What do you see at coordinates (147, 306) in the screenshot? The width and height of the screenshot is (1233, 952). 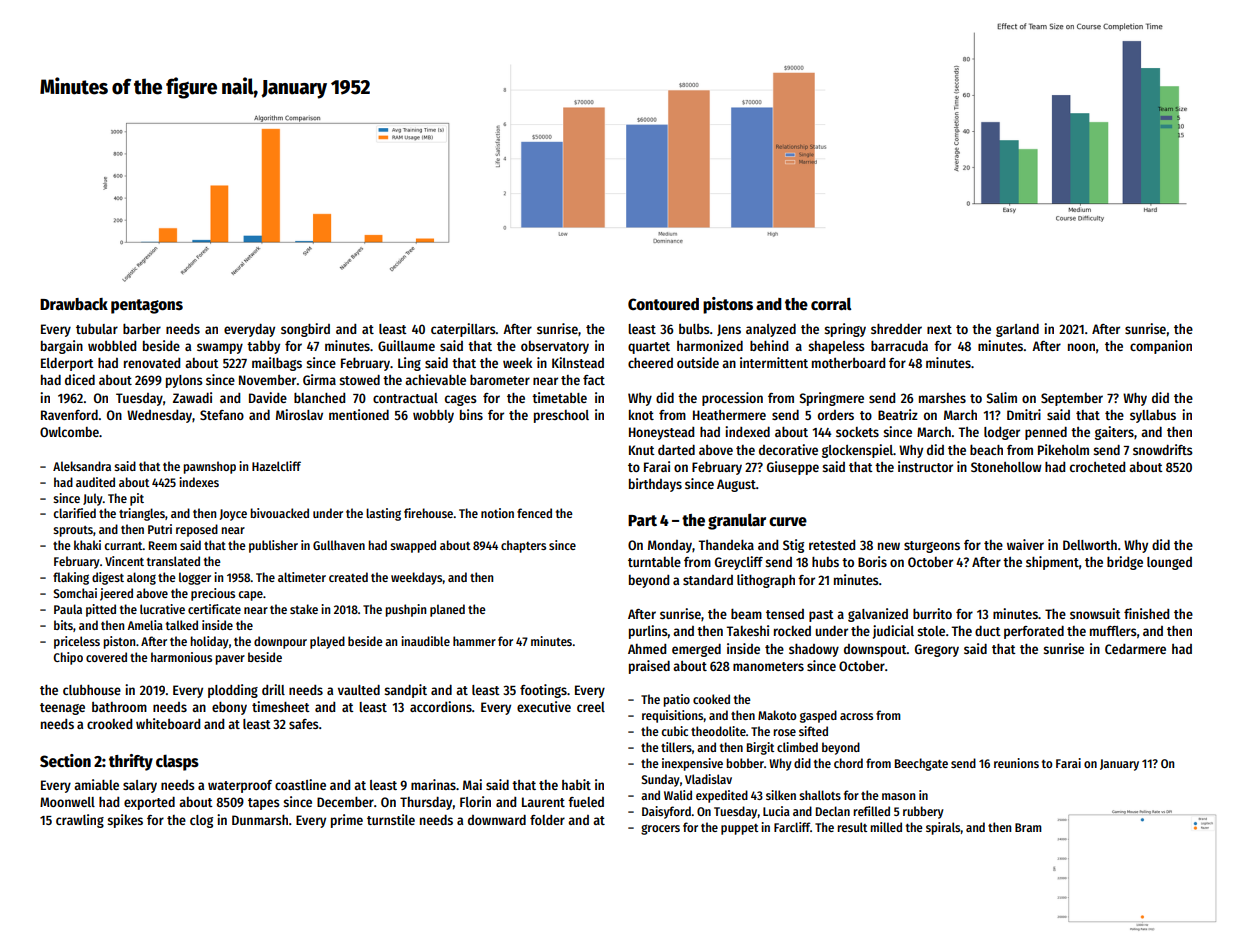 I see `pentagons` at bounding box center [147, 306].
